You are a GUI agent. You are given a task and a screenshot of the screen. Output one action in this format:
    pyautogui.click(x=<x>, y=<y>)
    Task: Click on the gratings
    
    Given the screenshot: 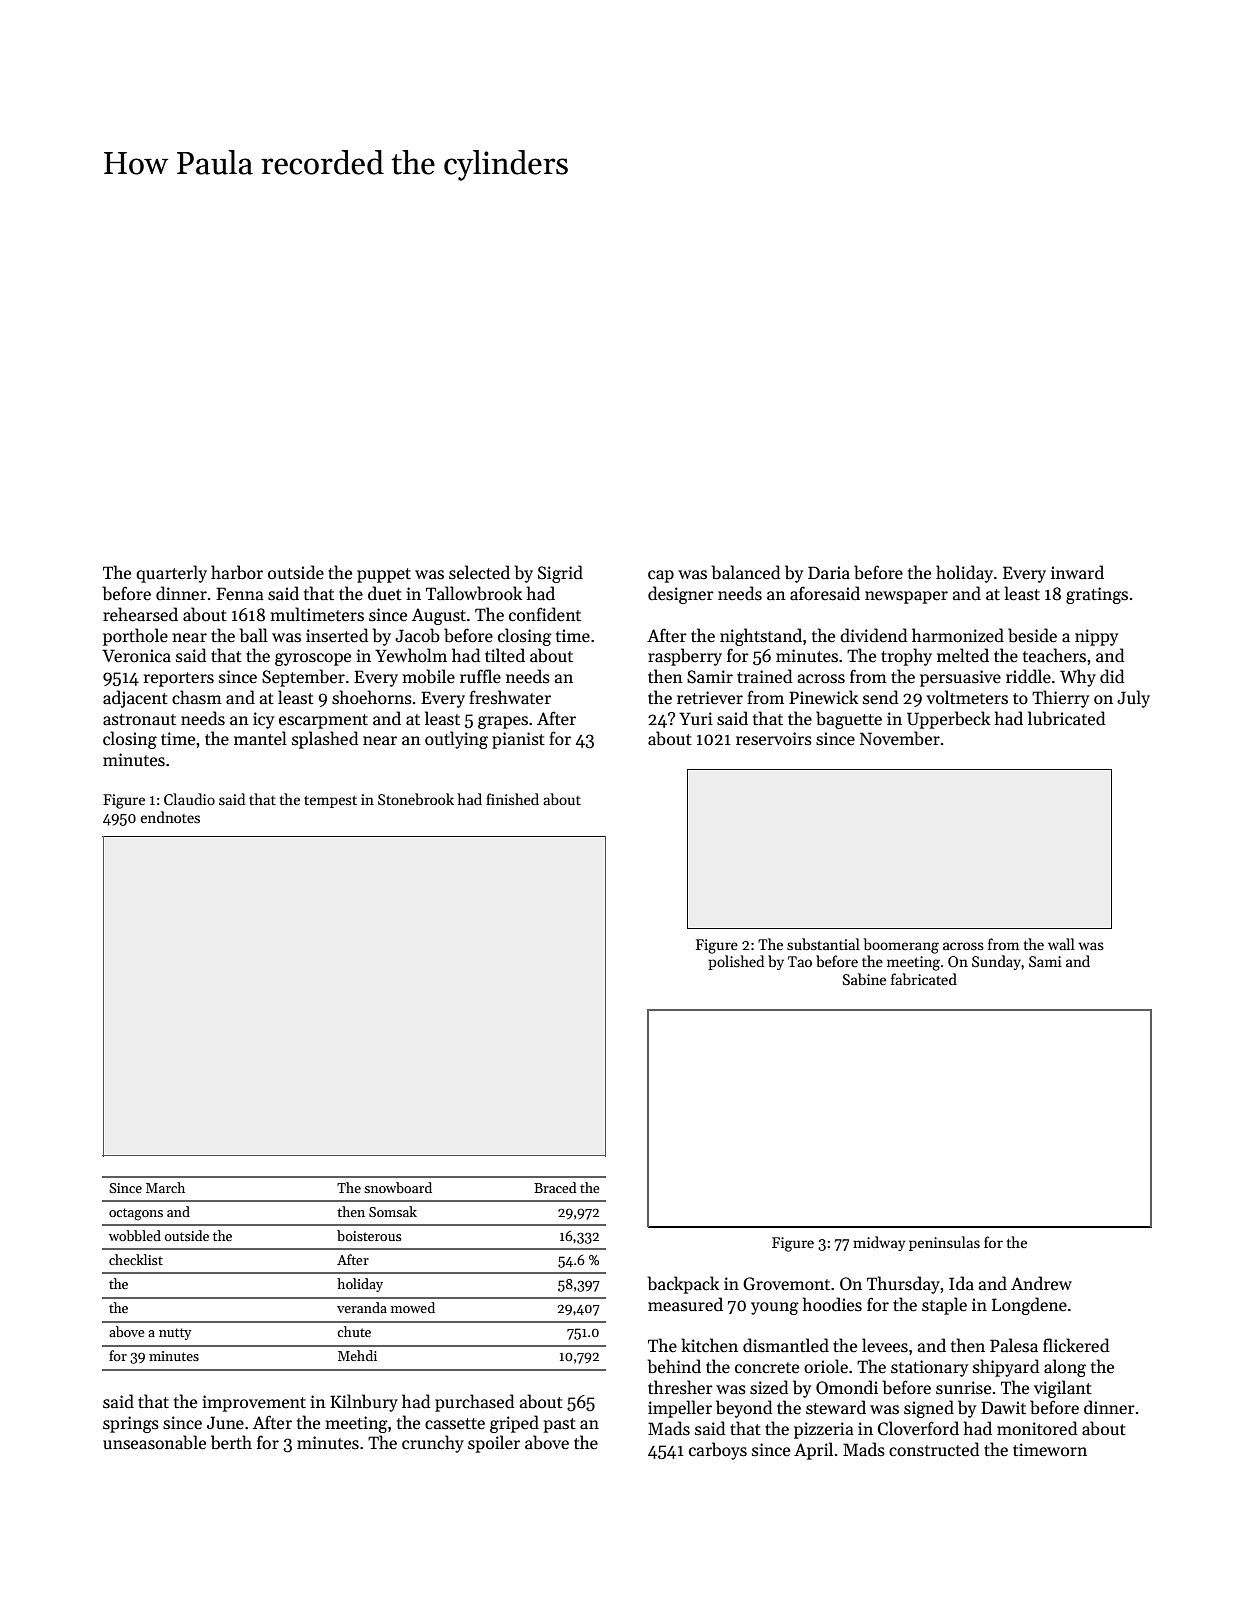 What is the action you would take?
    pyautogui.click(x=1097, y=595)
